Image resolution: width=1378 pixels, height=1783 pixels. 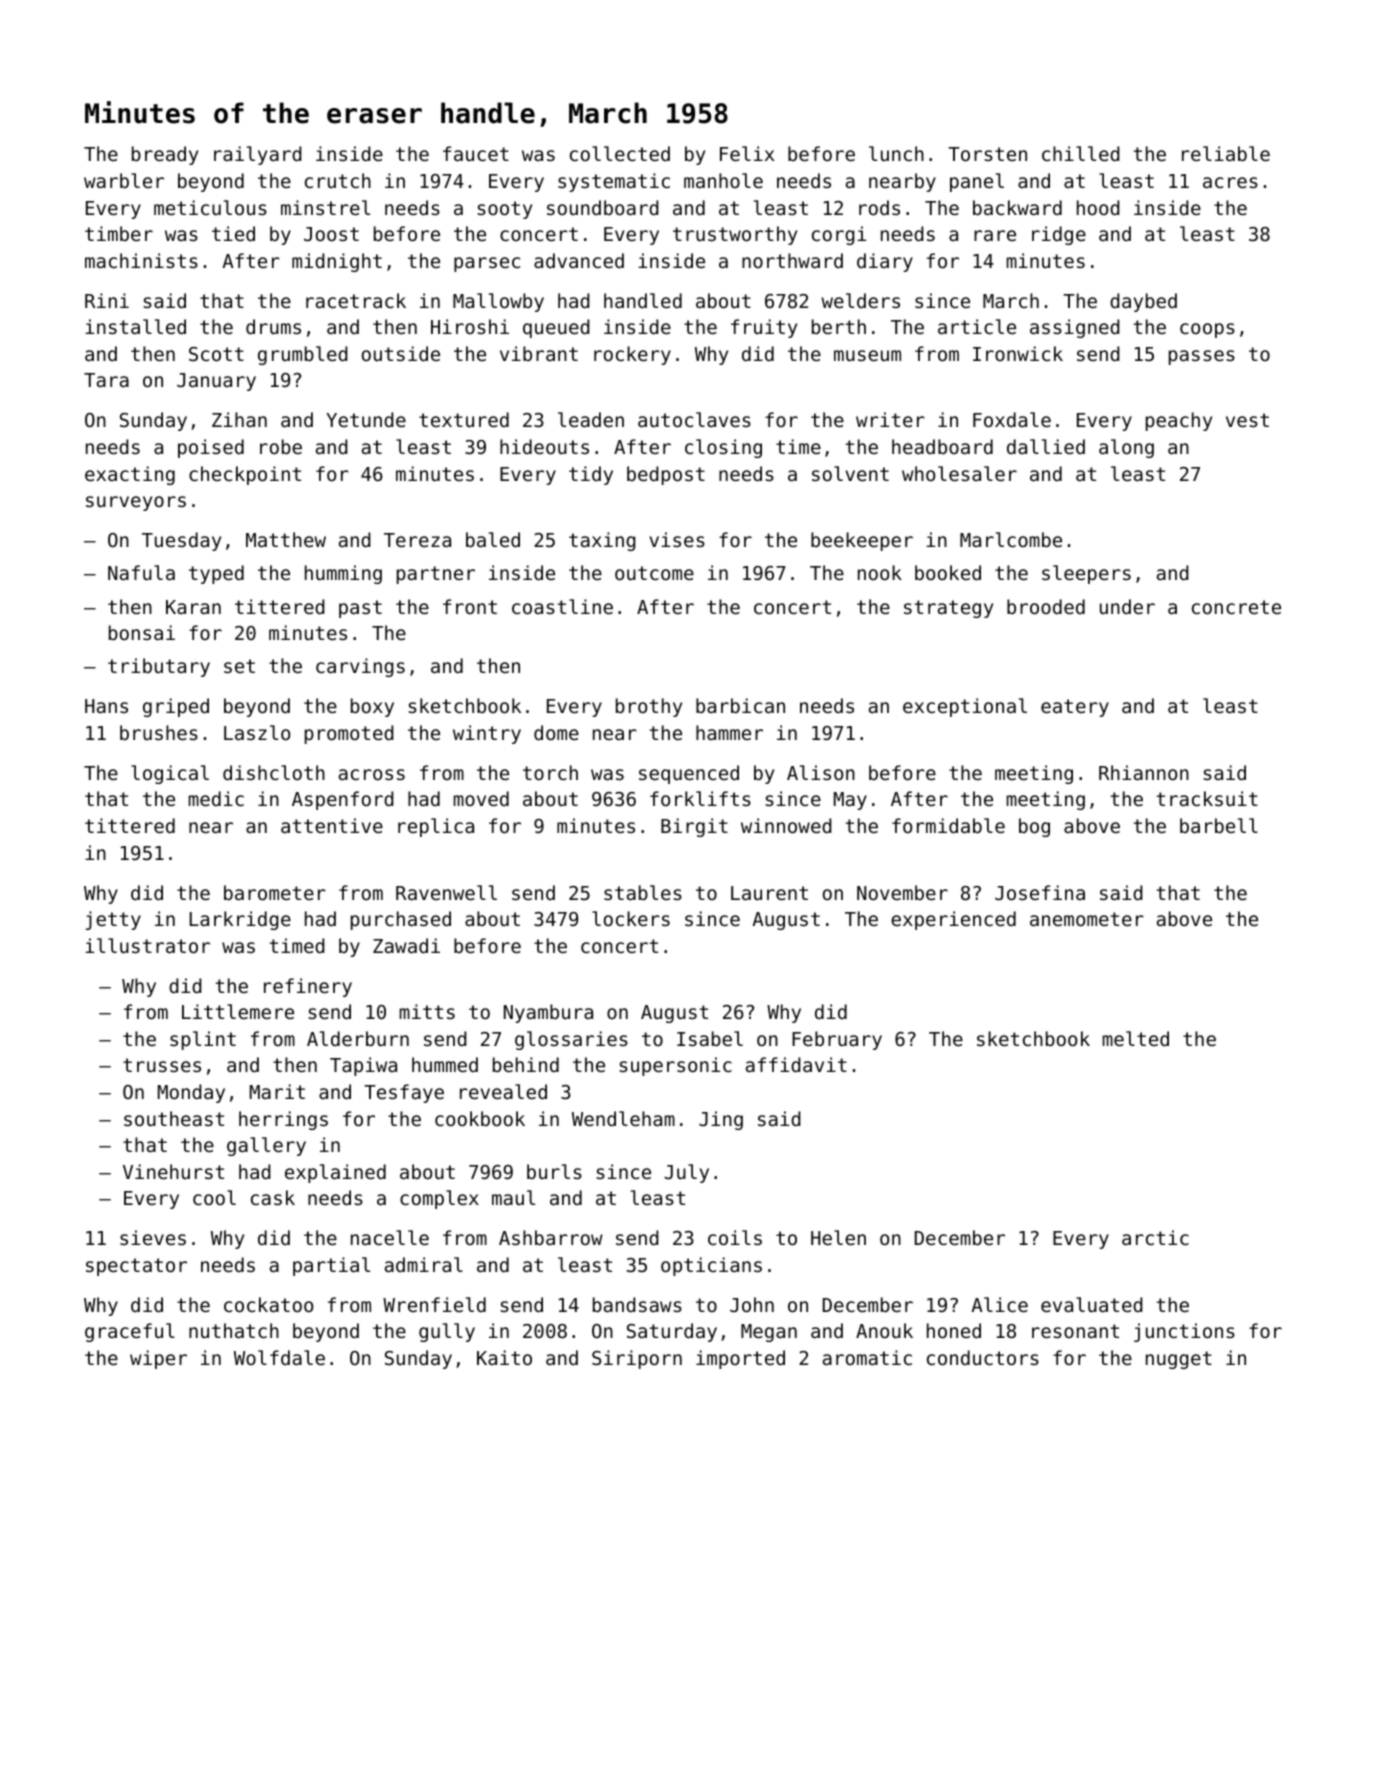 I want to click on supersonic, so click(x=675, y=1066).
